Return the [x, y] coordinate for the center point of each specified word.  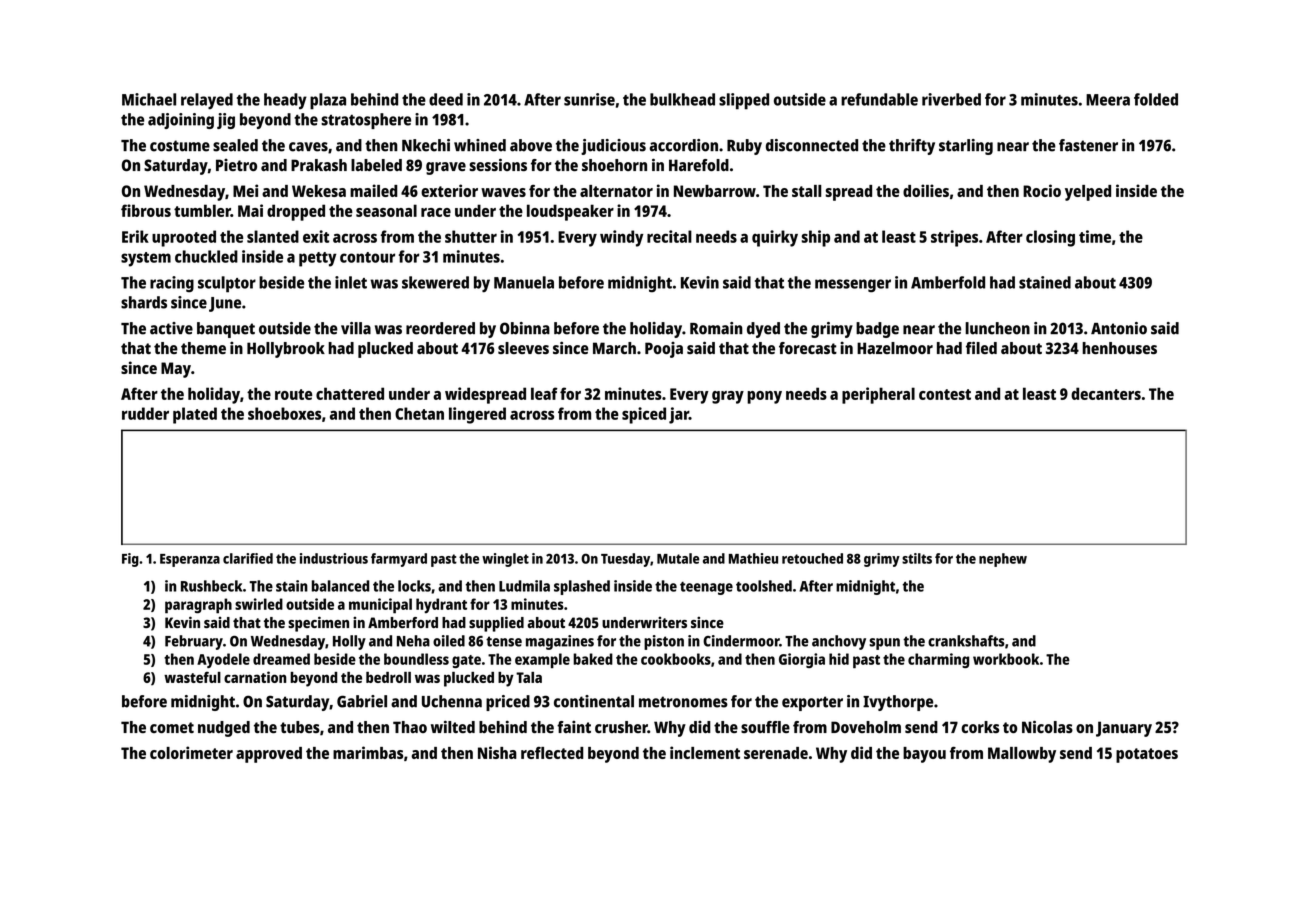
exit [316, 236]
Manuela [524, 282]
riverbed [951, 99]
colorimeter [191, 752]
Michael [149, 99]
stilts [917, 558]
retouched [812, 558]
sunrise [589, 99]
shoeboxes [284, 413]
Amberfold [948, 282]
